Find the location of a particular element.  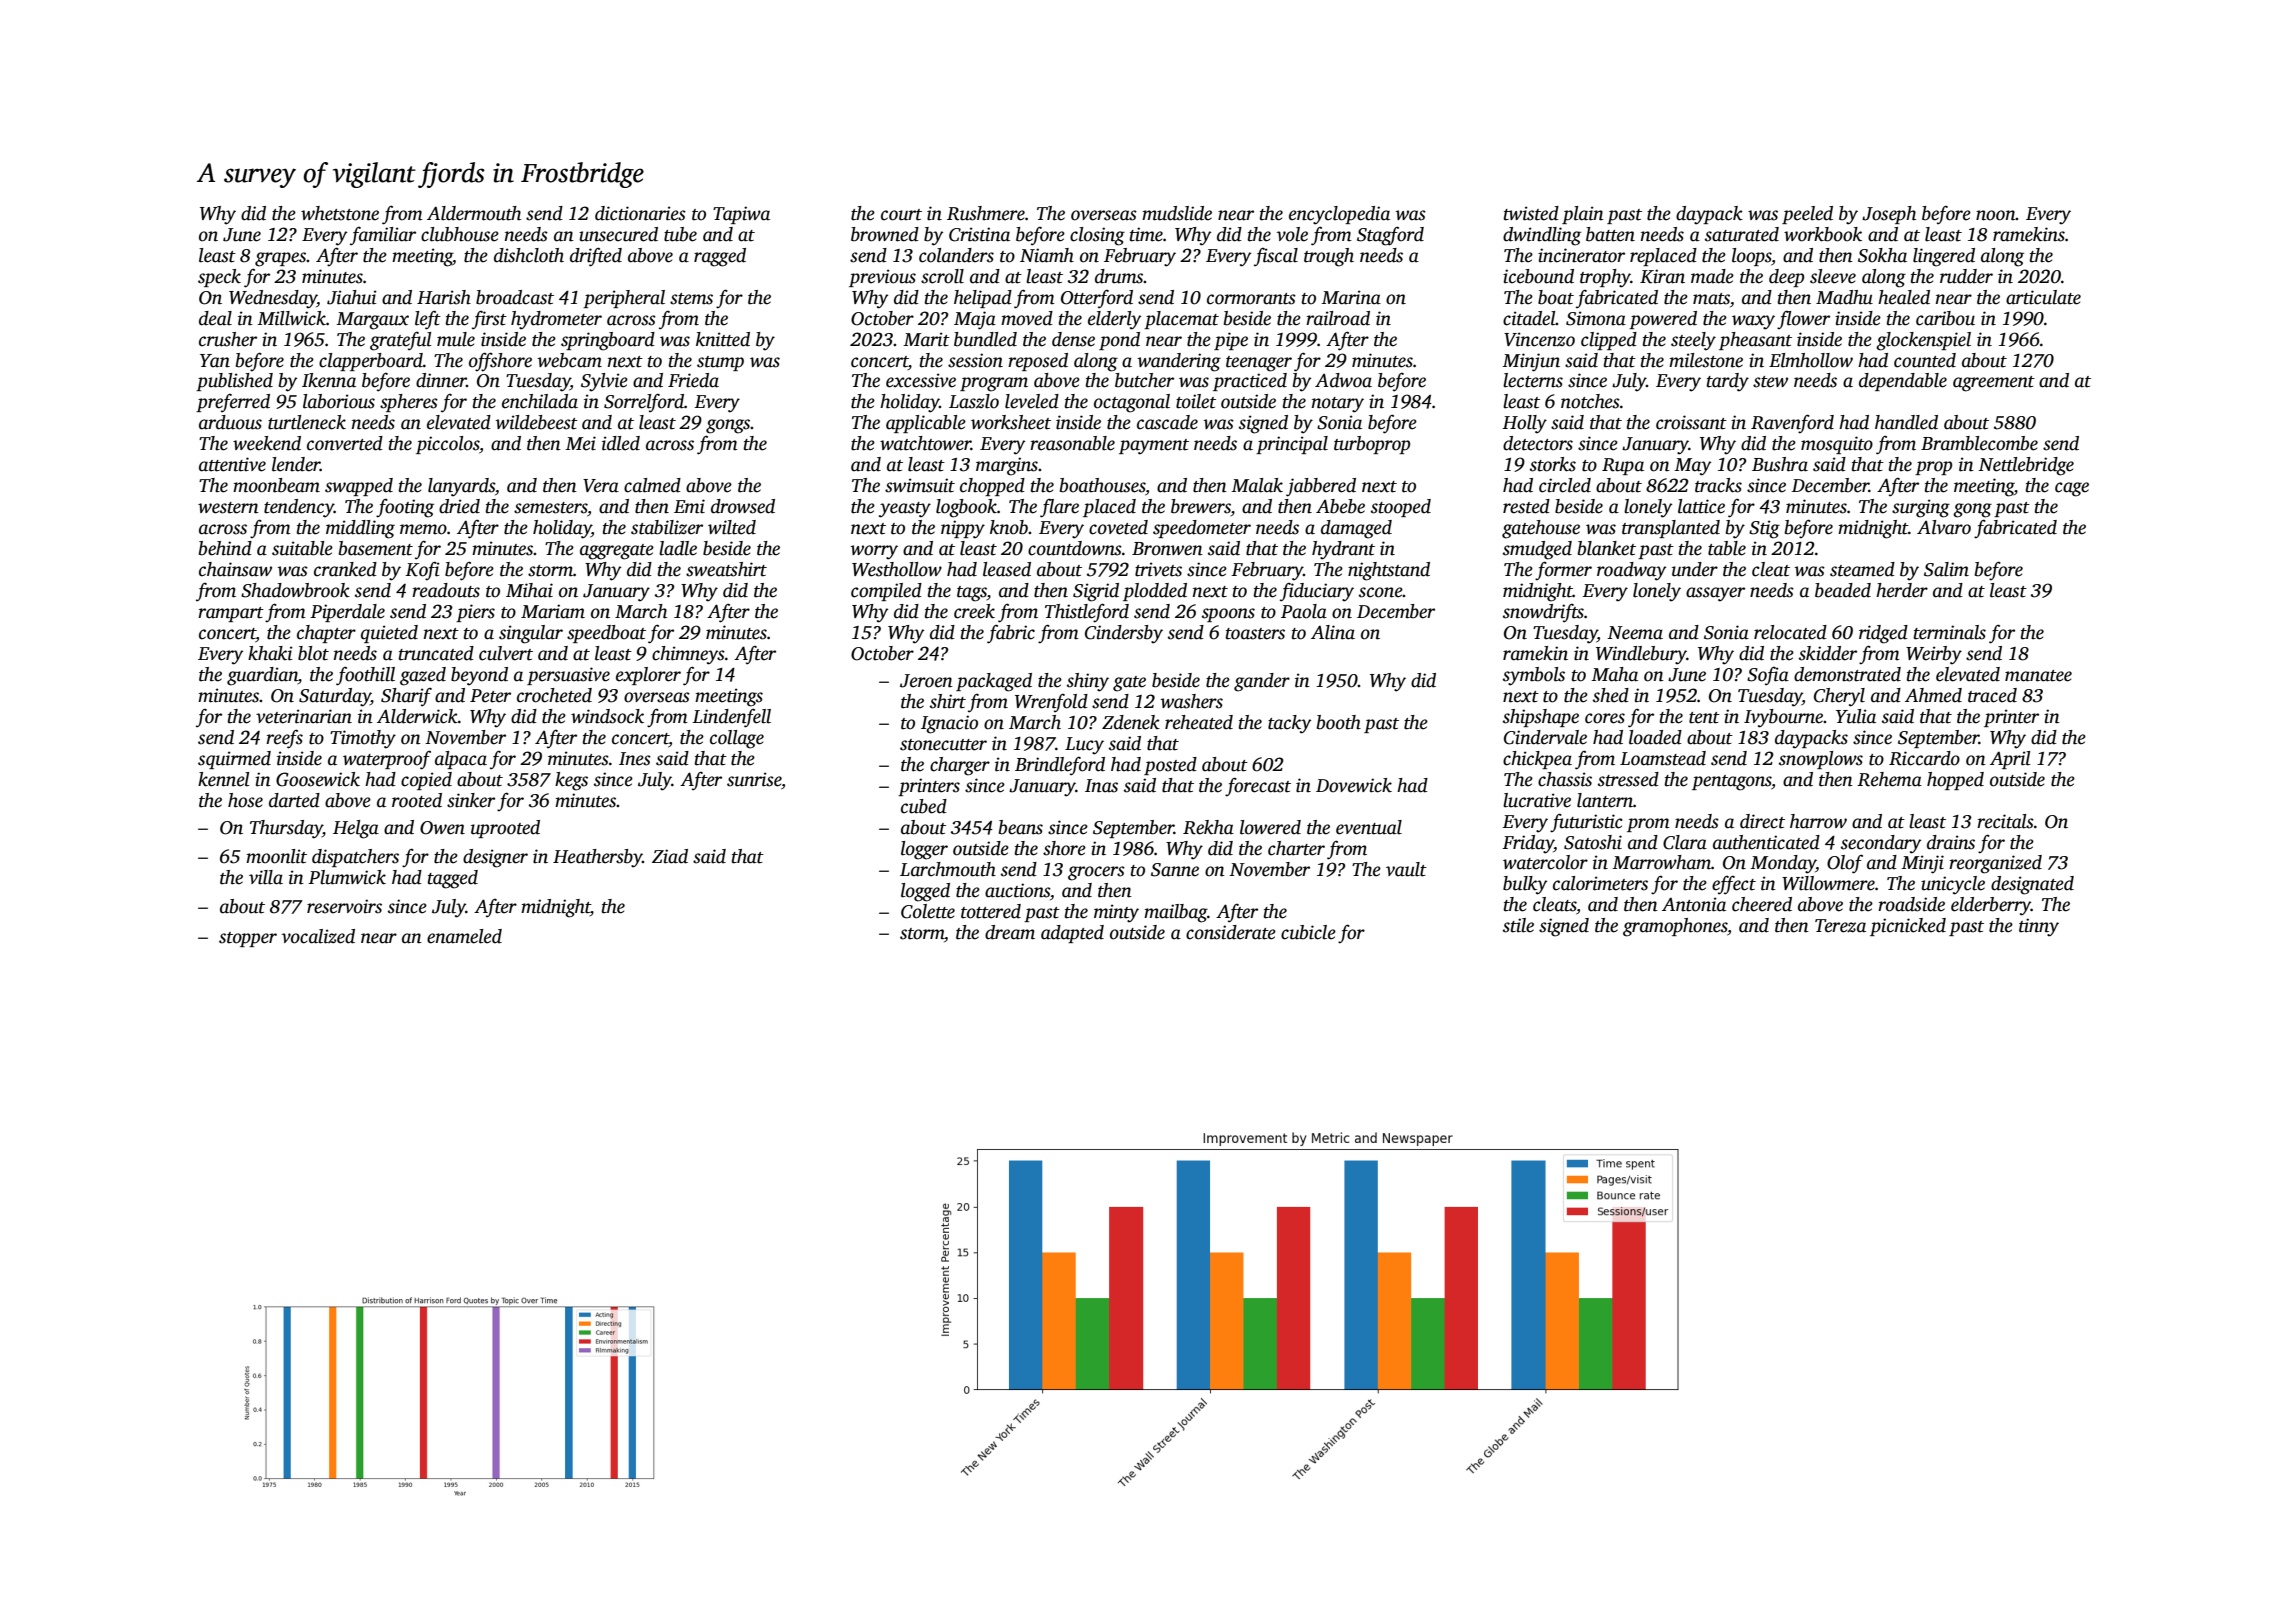

unsecured is located at coordinates (618, 234).
